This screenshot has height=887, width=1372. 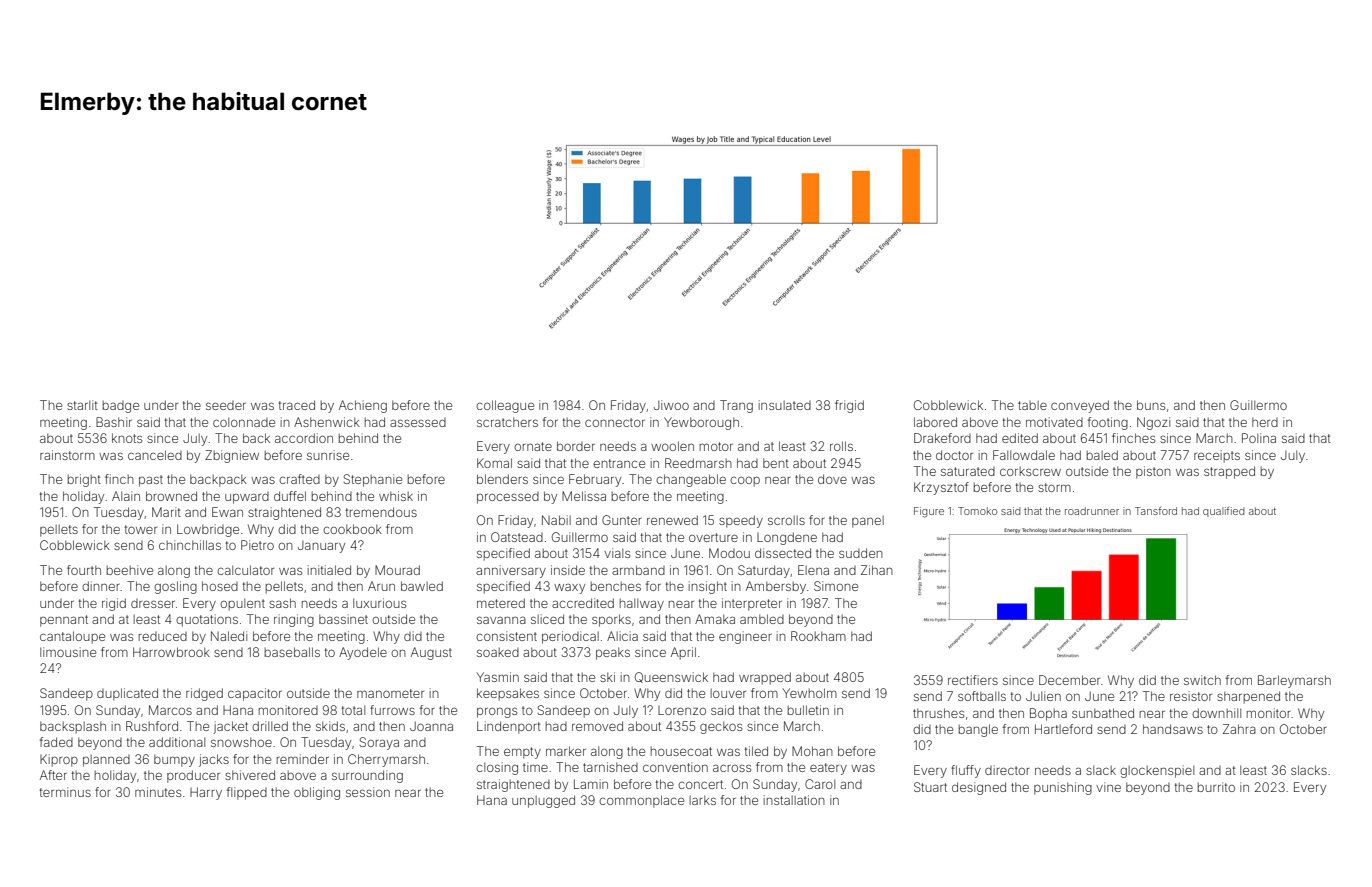 What do you see at coordinates (158, 792) in the screenshot?
I see `minutes` at bounding box center [158, 792].
